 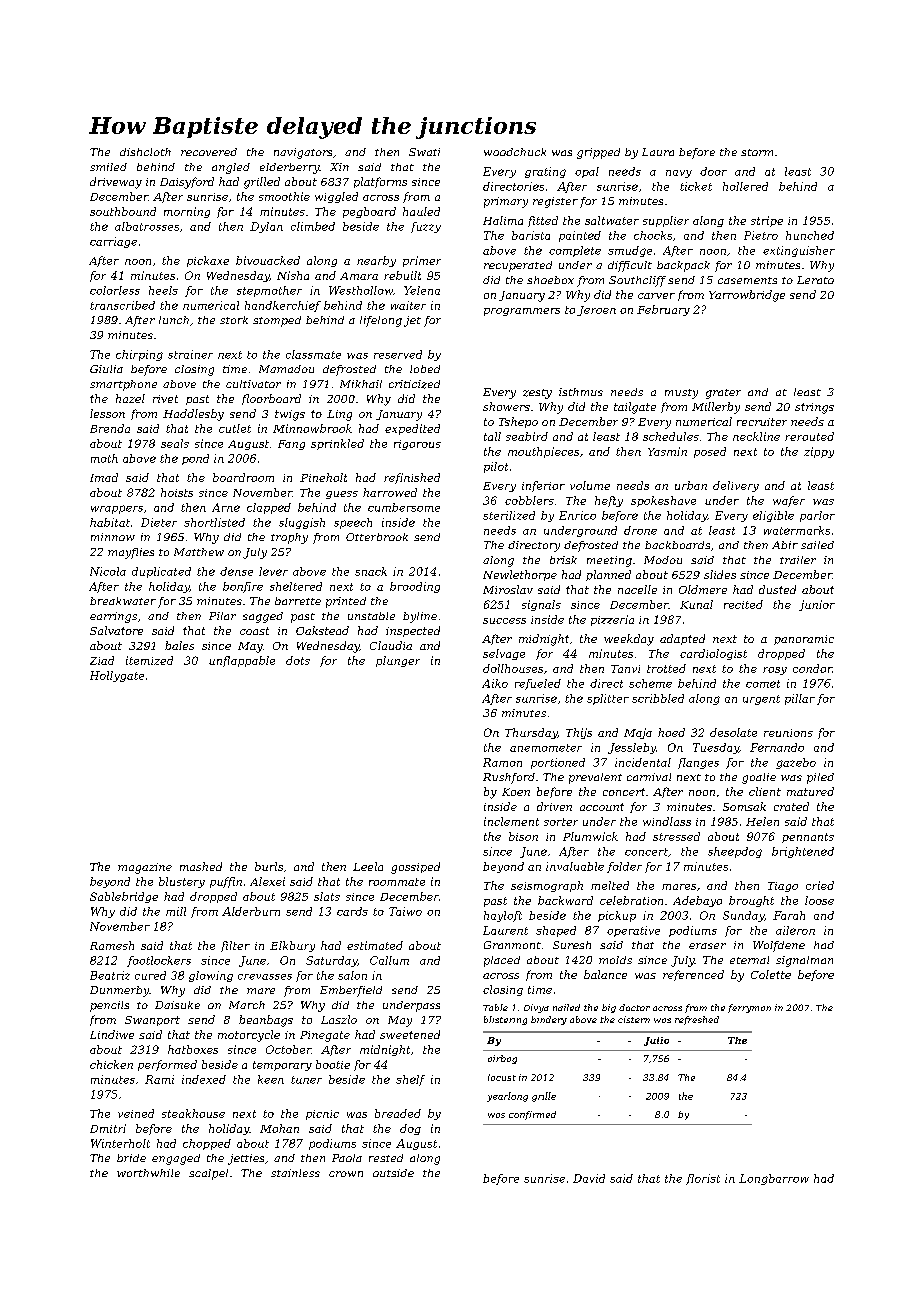 I want to click on posed, so click(x=710, y=452).
